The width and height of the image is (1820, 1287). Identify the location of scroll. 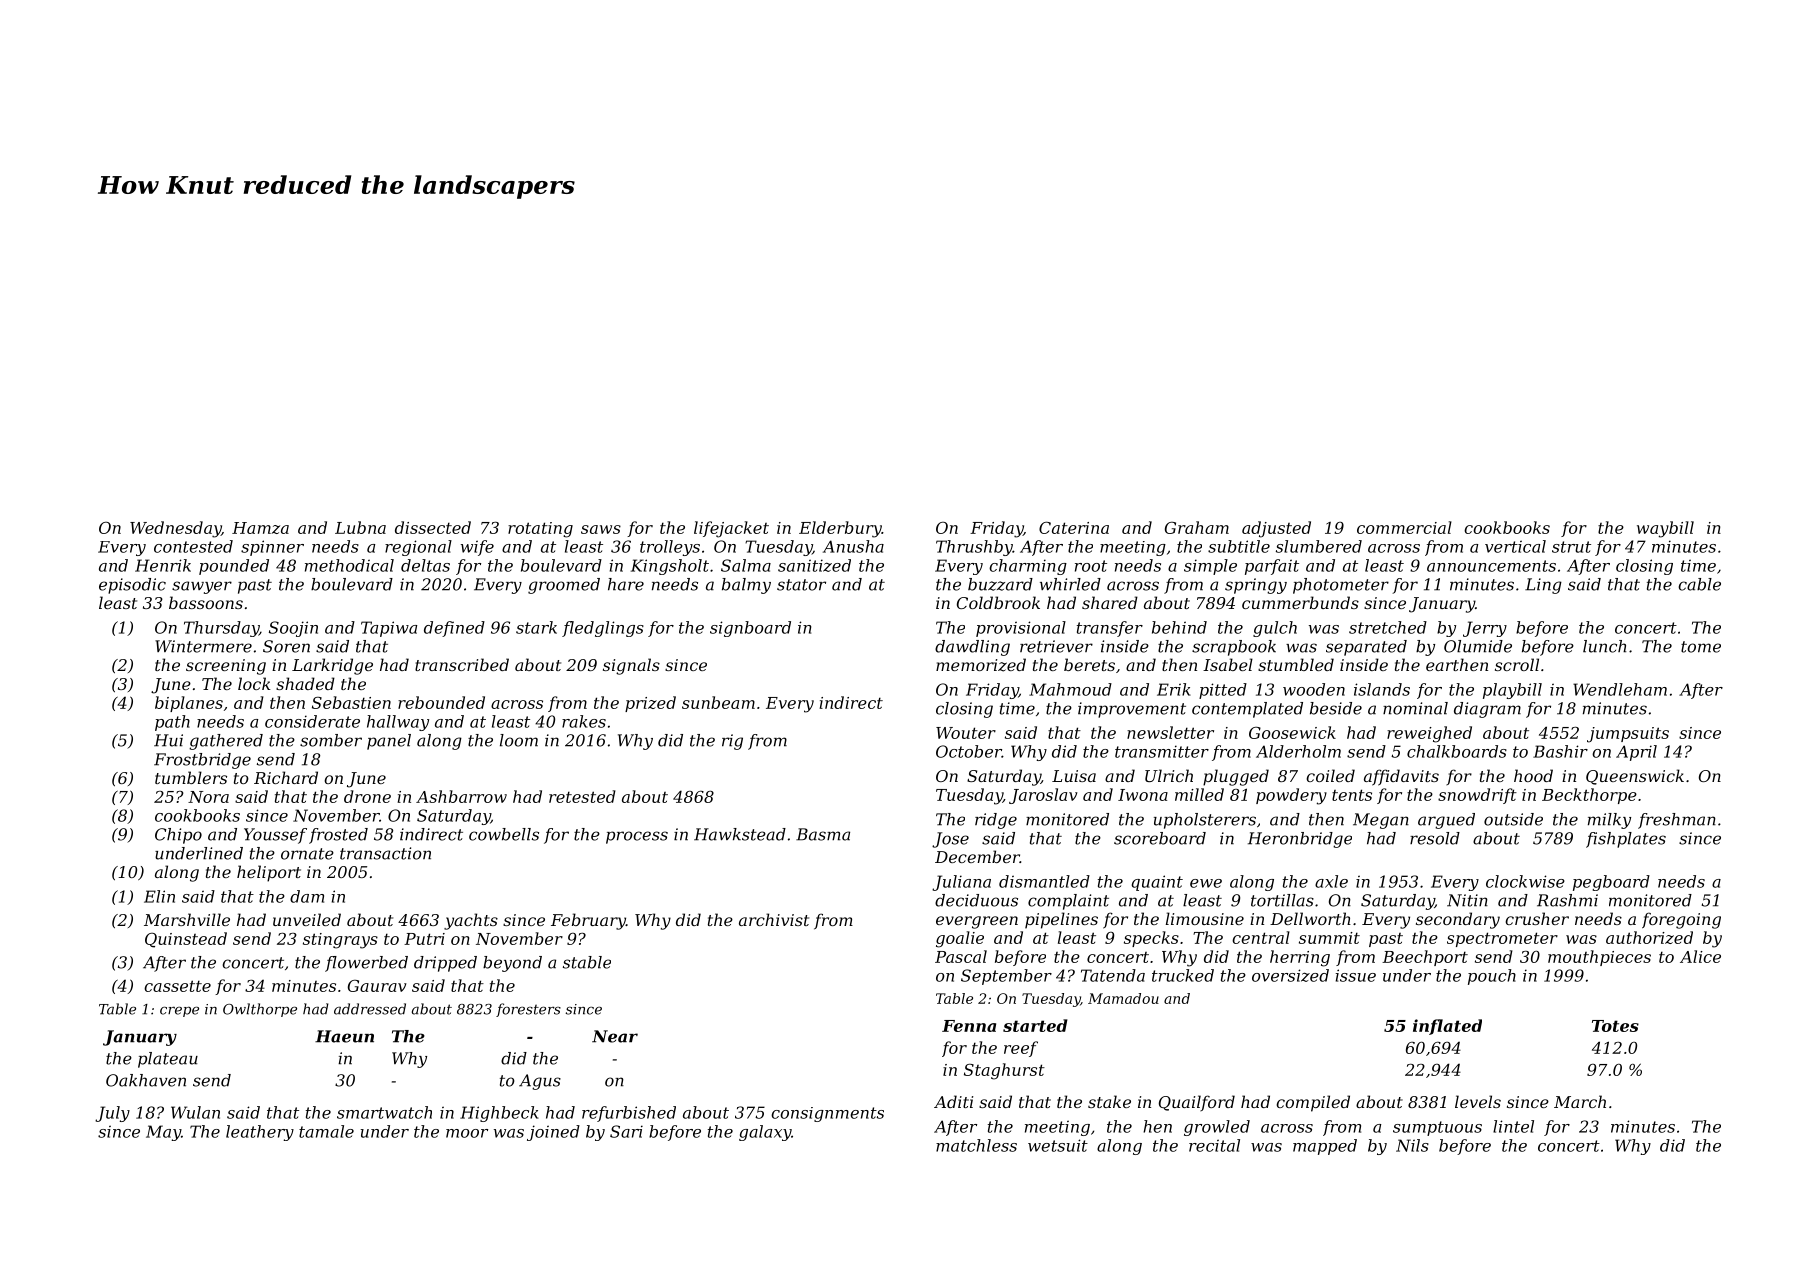
(1517, 664).
